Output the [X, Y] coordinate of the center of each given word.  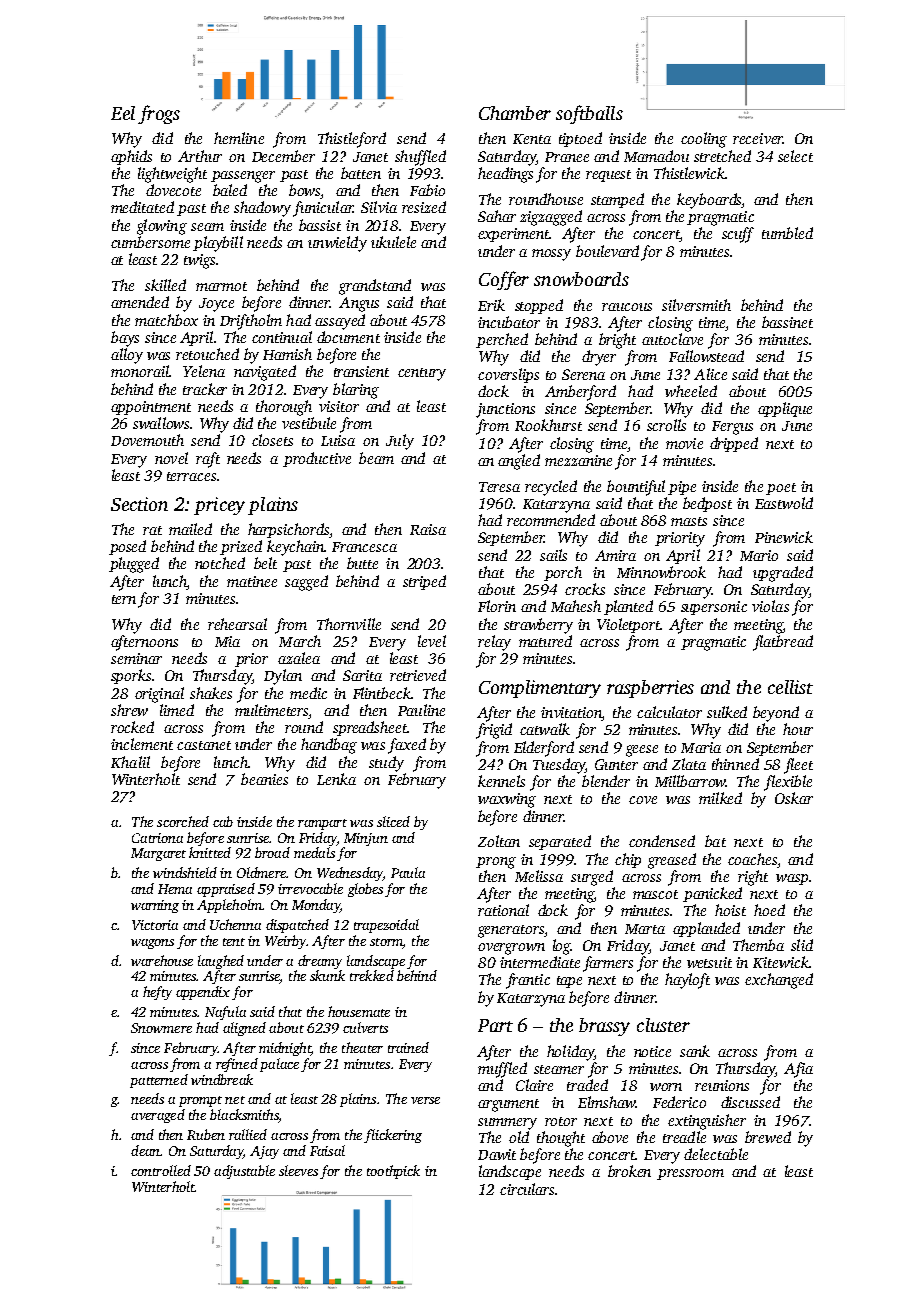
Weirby [285, 942]
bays [125, 339]
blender [606, 781]
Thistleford [352, 140]
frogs [159, 114]
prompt [200, 1101]
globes [365, 890]
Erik [491, 305]
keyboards [709, 201]
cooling [704, 140]
